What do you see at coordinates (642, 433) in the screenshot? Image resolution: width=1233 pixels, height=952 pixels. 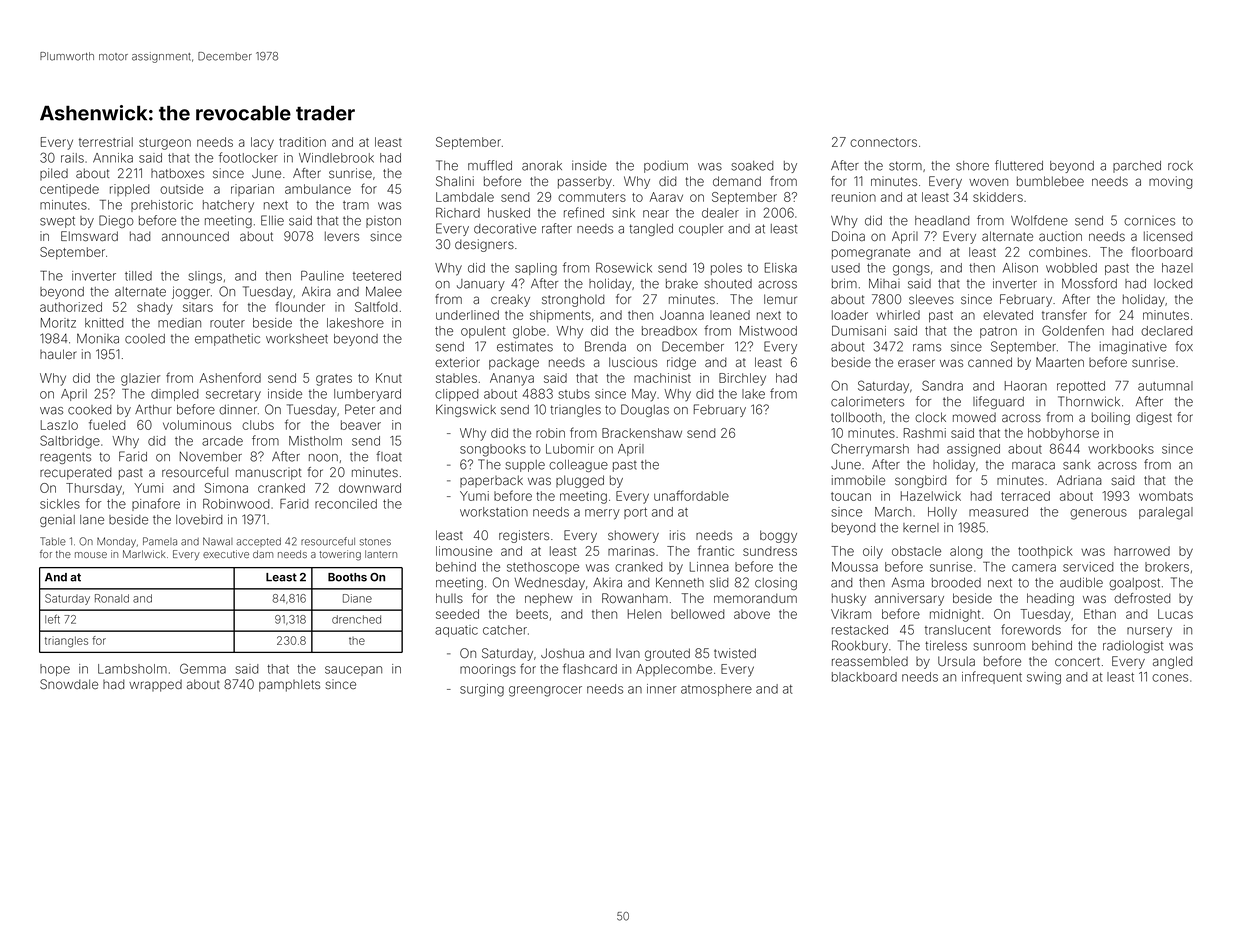 I see `Brackenshaw` at bounding box center [642, 433].
